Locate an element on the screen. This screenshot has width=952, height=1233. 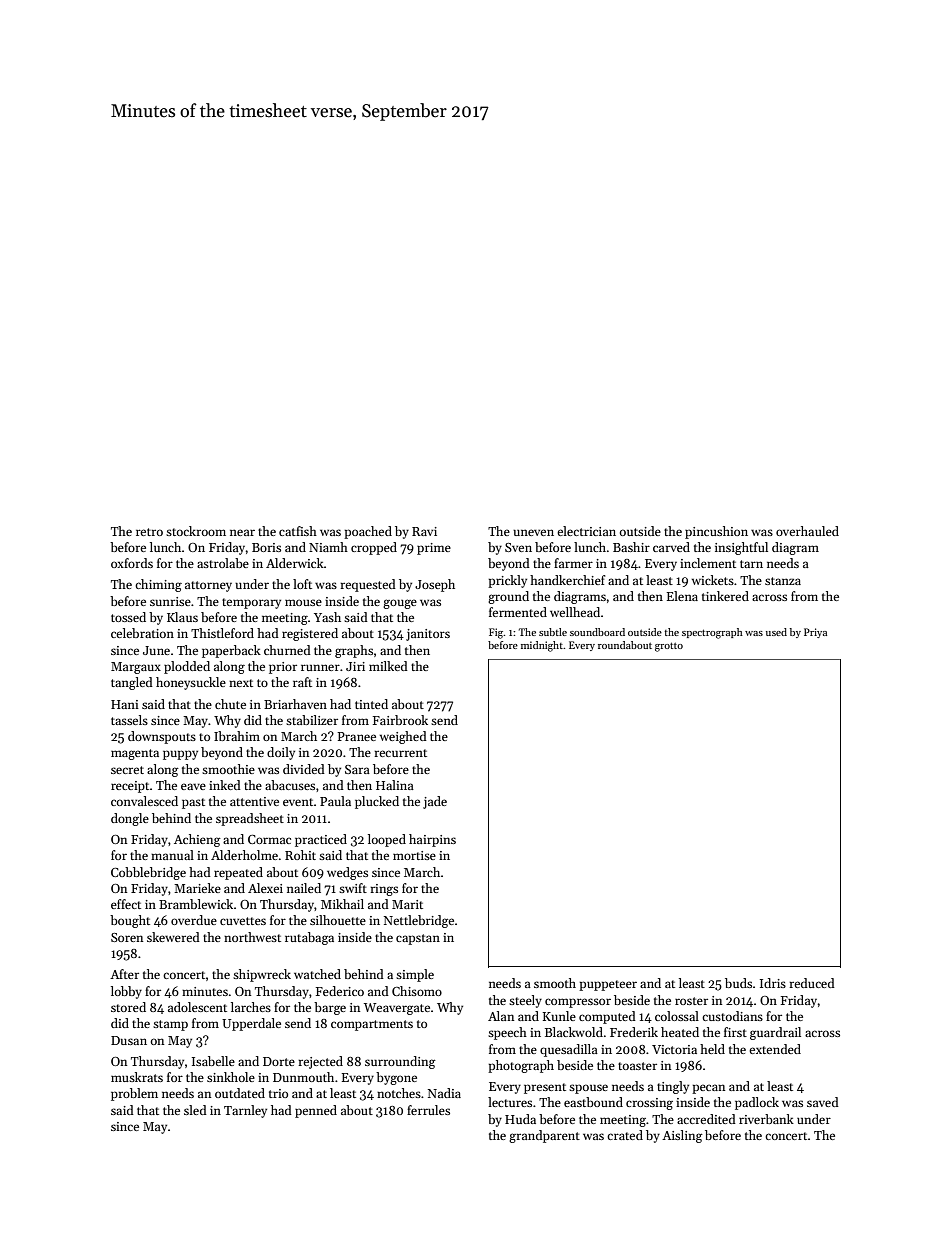
pincushion is located at coordinates (716, 532).
